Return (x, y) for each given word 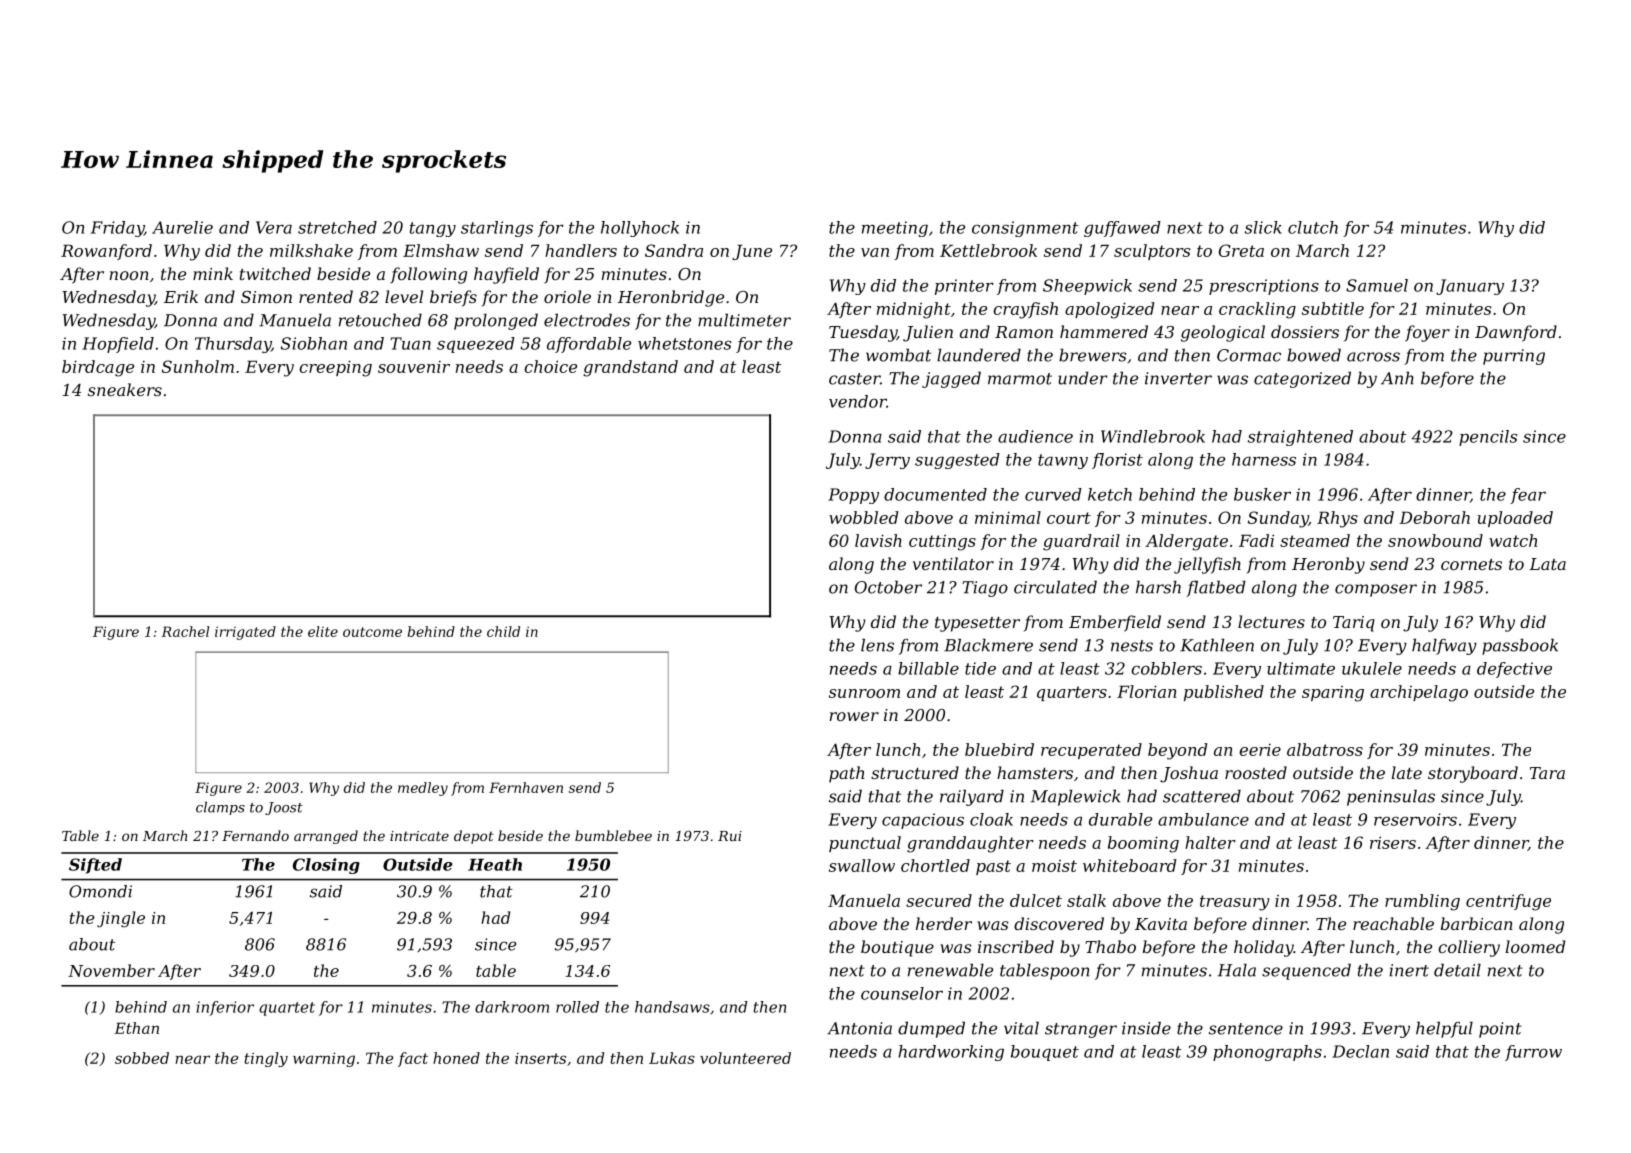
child (503, 631)
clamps (220, 808)
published (1224, 693)
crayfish (1025, 310)
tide (980, 668)
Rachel (185, 631)
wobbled (863, 517)
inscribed (1016, 946)
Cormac (1249, 355)
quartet (287, 1009)
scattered (1202, 796)
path (846, 774)
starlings (497, 229)
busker (1262, 494)
